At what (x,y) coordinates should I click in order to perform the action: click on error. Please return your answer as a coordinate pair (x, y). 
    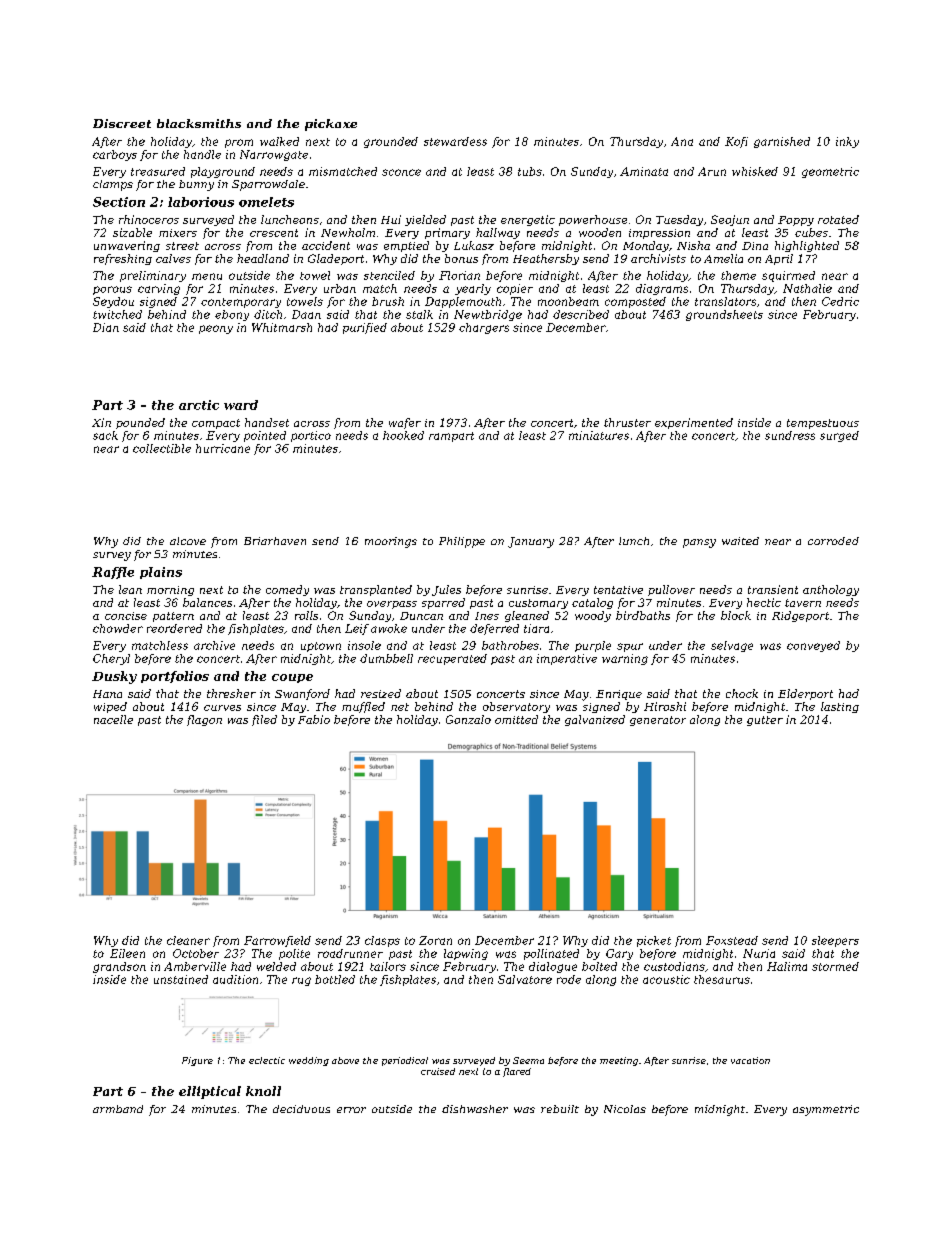
    Looking at the image, I should click on (351, 1110).
